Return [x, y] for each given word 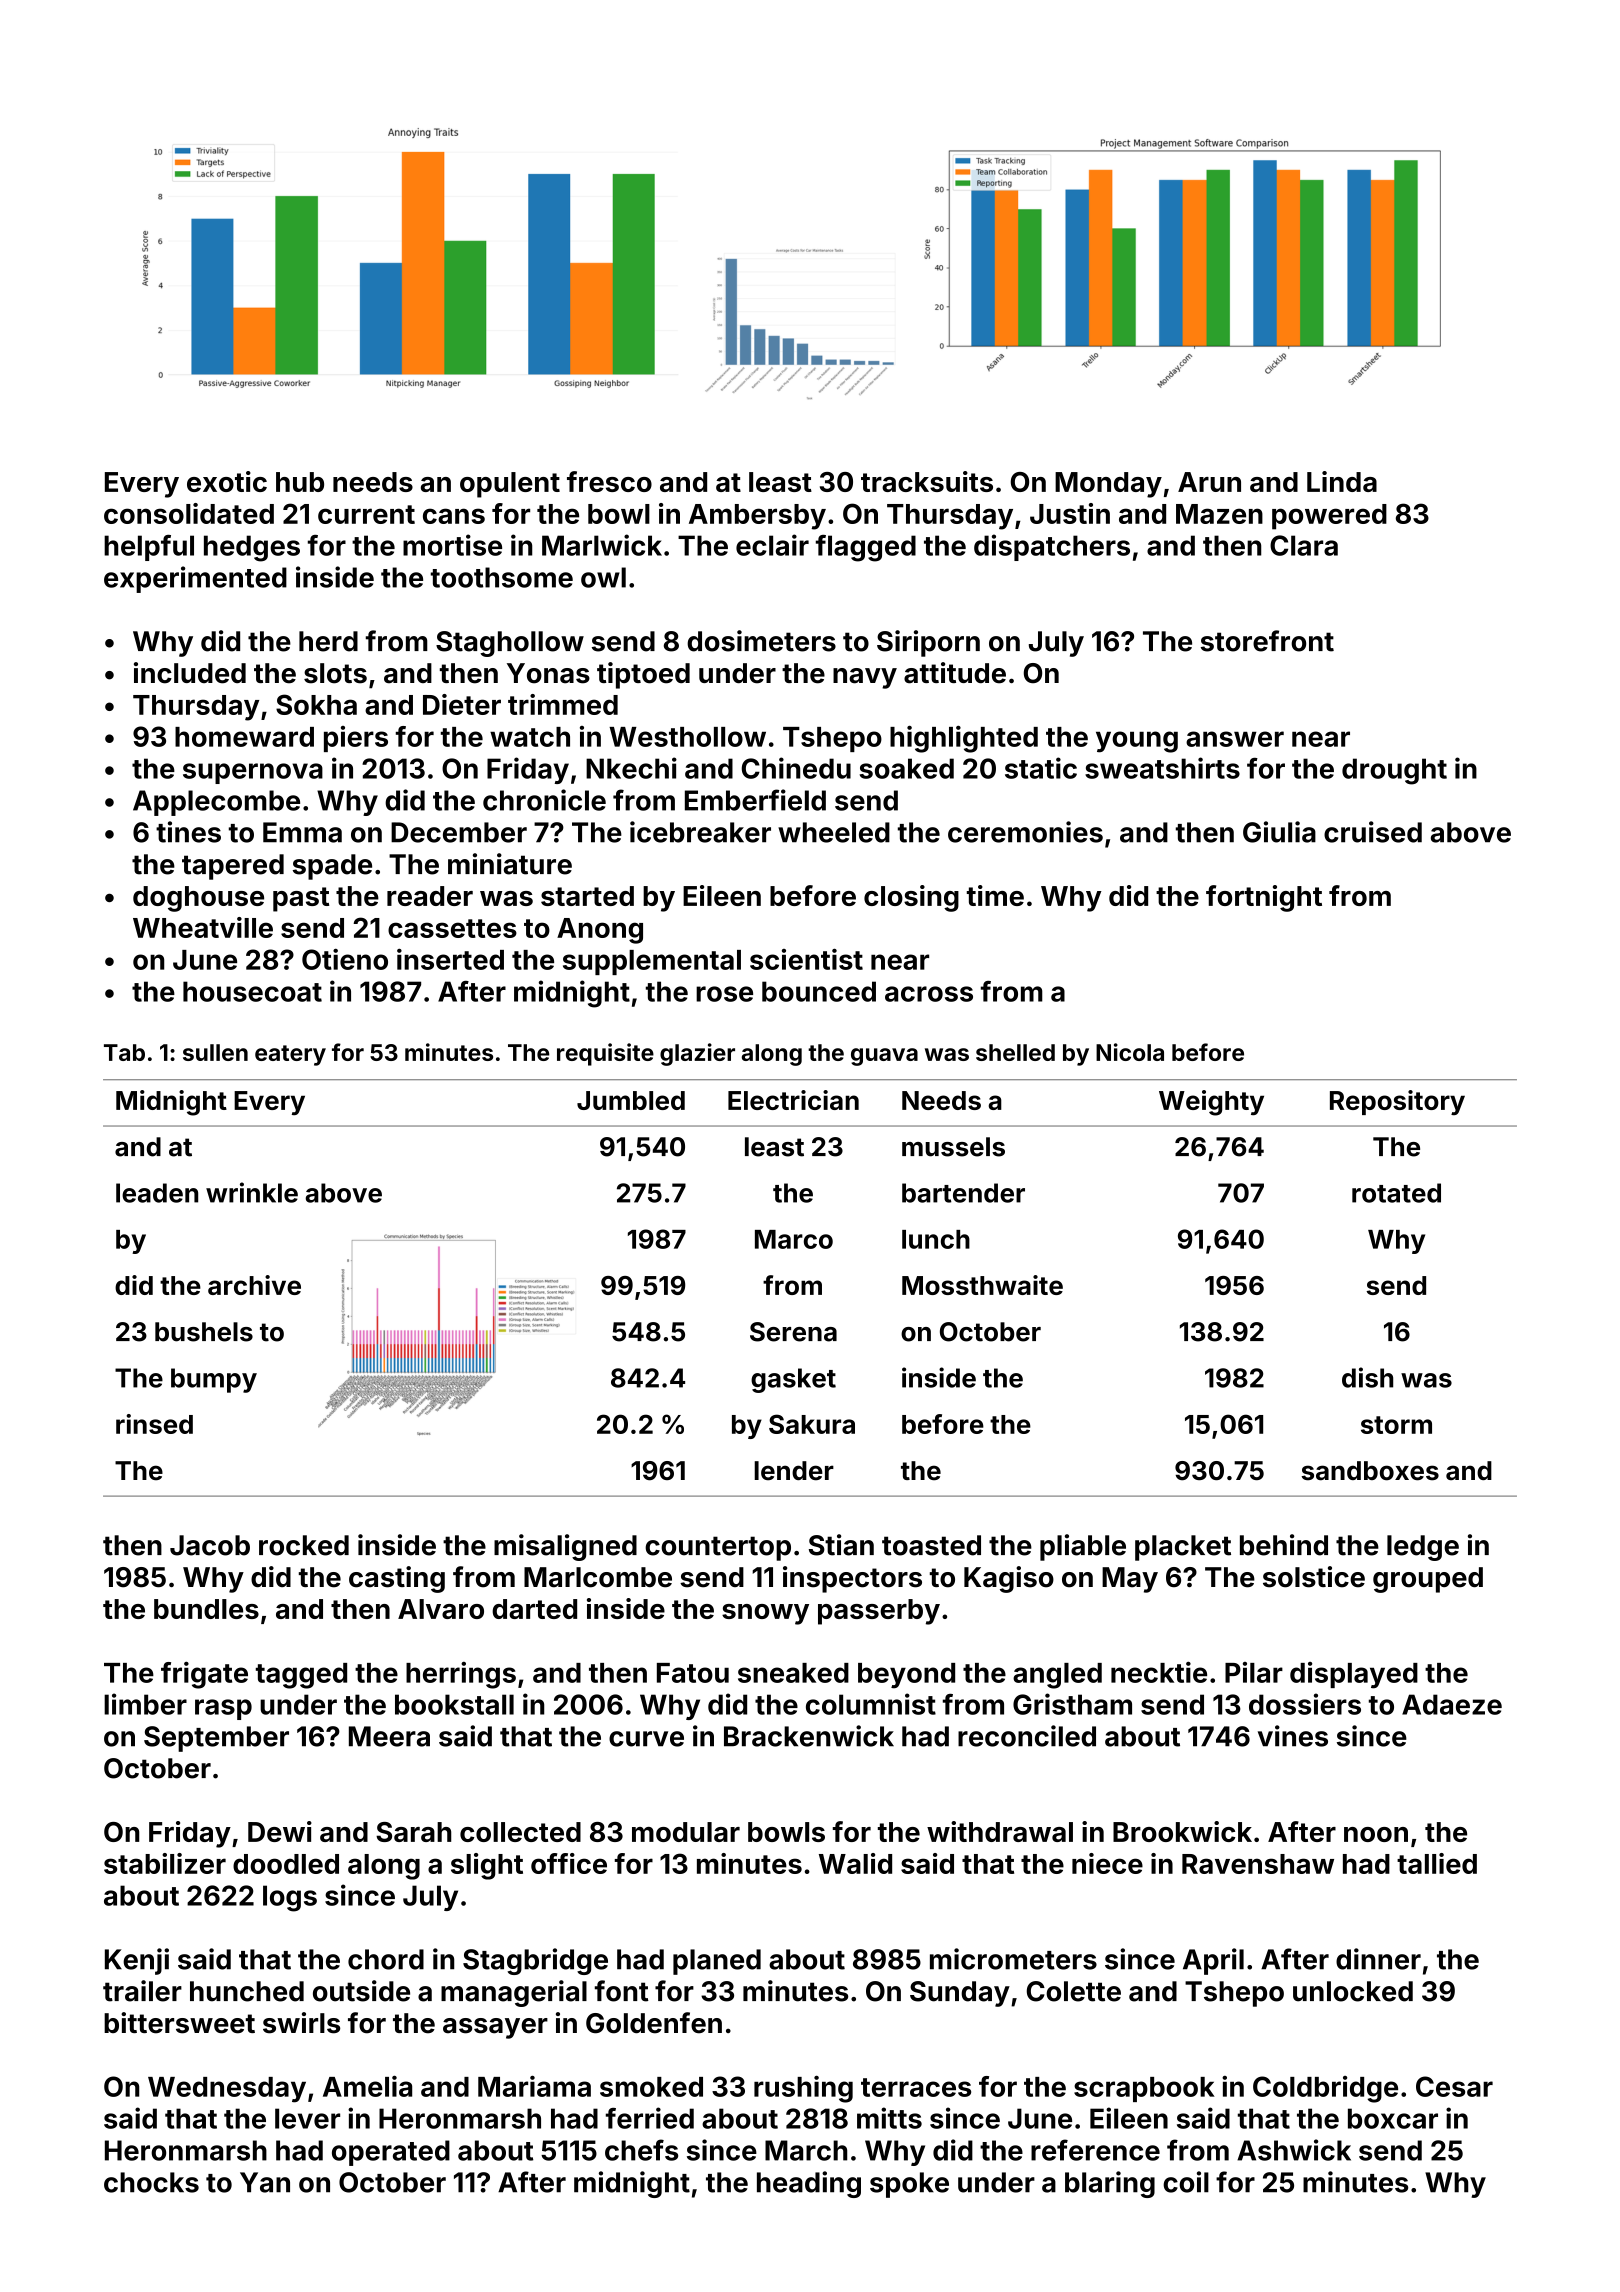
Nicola [1130, 1052]
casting [397, 1579]
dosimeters [761, 641]
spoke [909, 2185]
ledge [1423, 1548]
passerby [879, 1612]
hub [300, 482]
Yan [265, 2182]
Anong [600, 931]
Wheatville [203, 927]
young [1137, 742]
